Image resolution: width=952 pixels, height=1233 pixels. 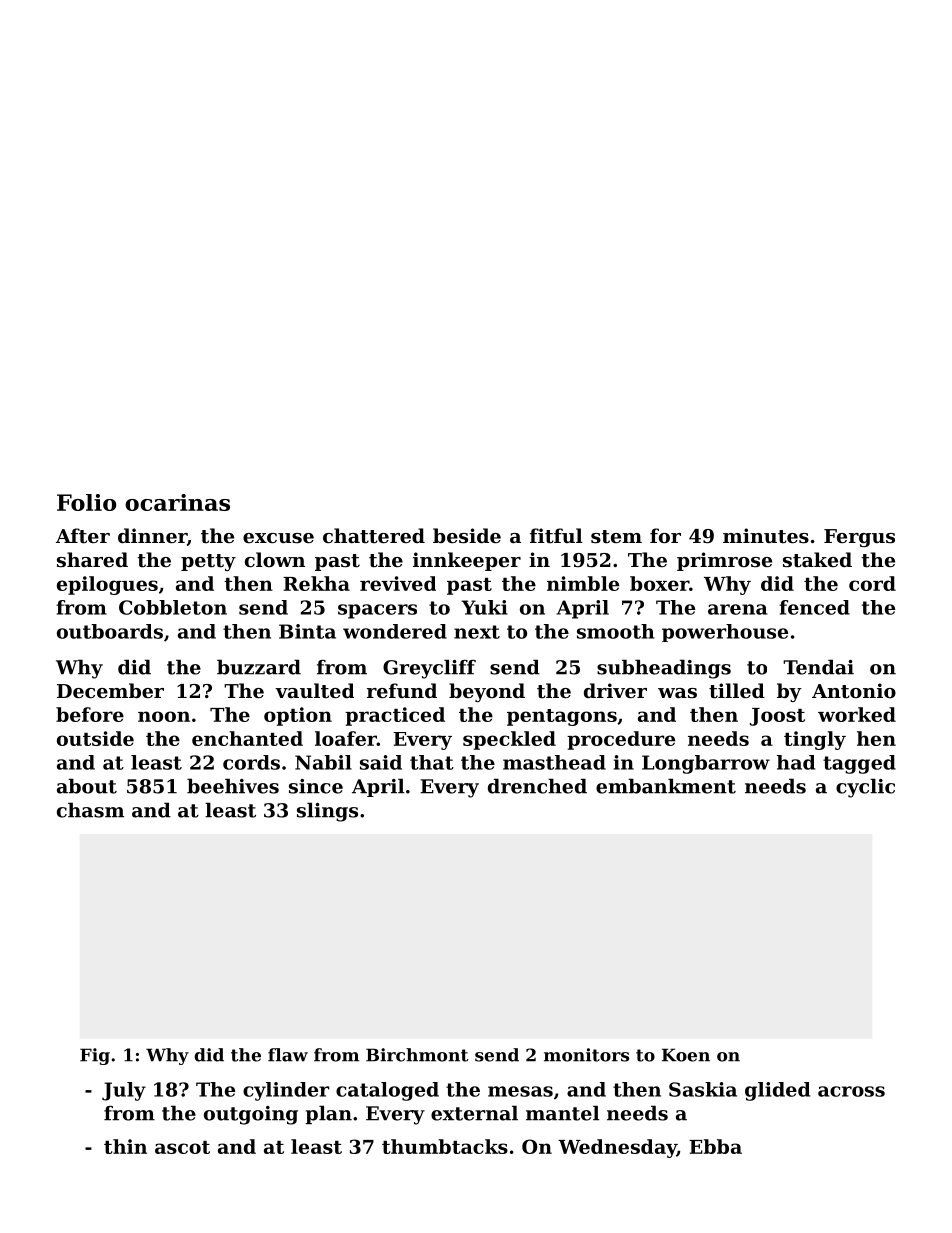 What do you see at coordinates (110, 631) in the image?
I see `outboards` at bounding box center [110, 631].
